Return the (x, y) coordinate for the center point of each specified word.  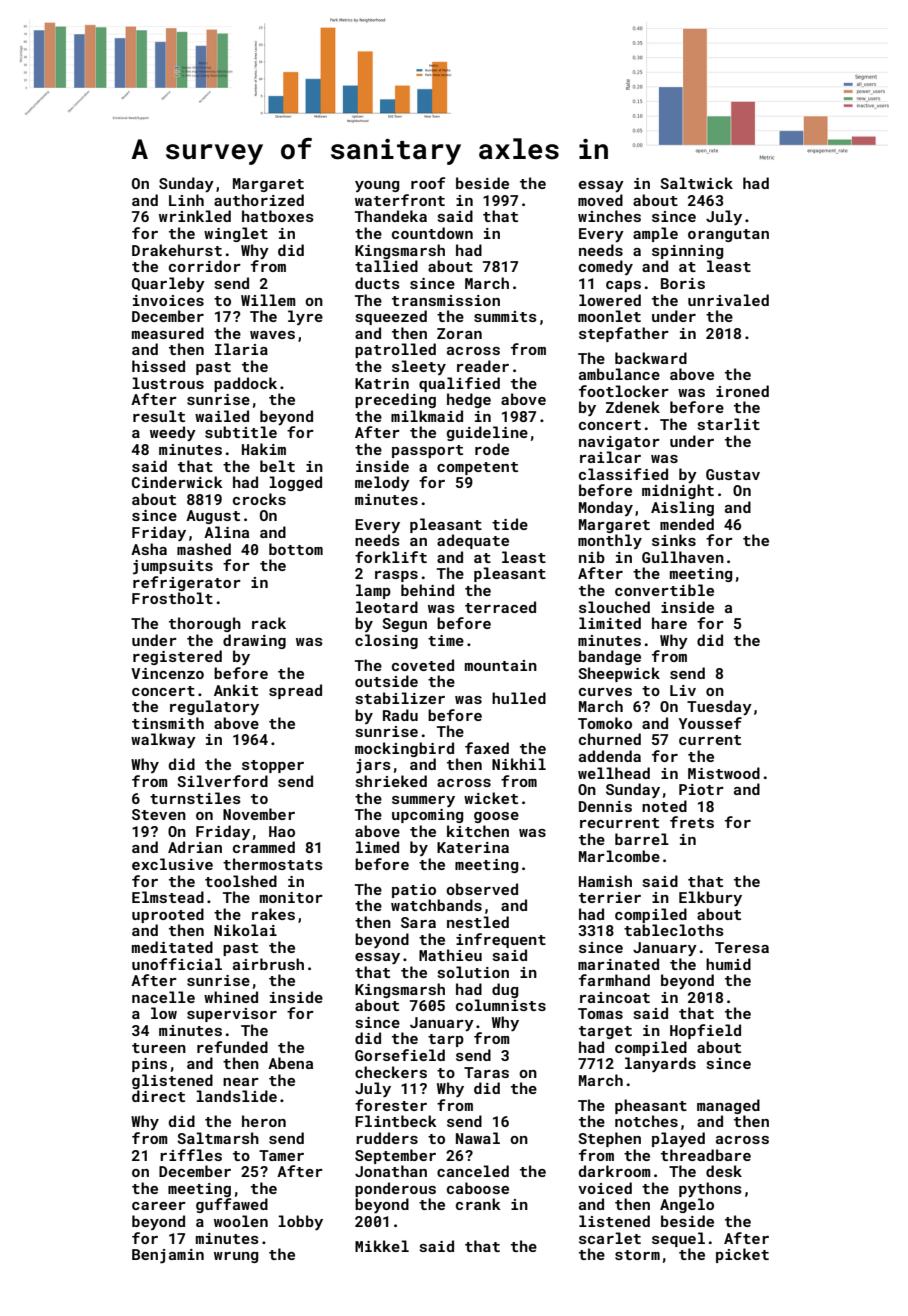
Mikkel (382, 1246)
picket (742, 1255)
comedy (606, 267)
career (159, 1206)
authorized (259, 200)
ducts (377, 283)
